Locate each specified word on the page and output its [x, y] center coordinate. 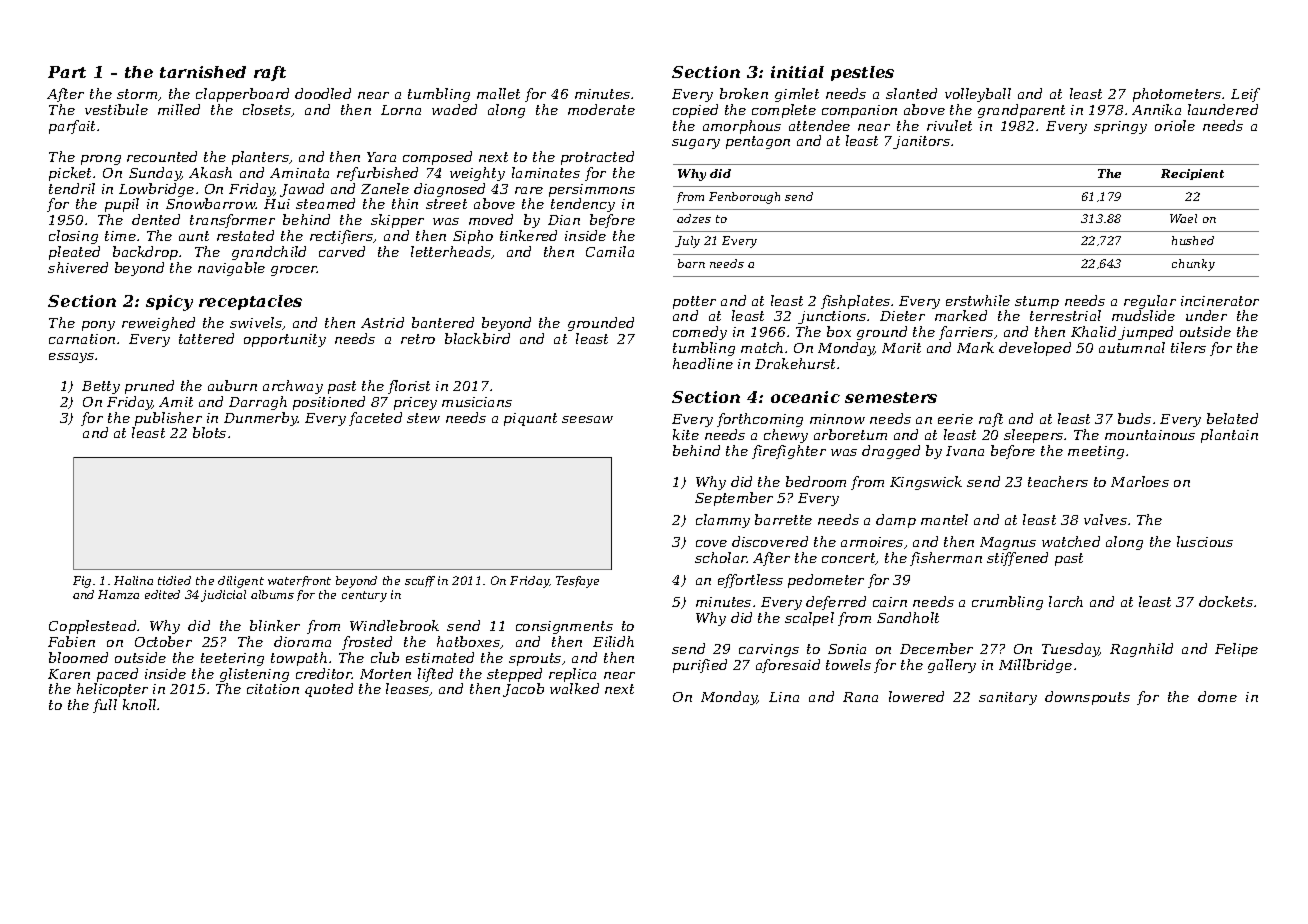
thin [405, 203]
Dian [564, 220]
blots [209, 432]
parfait [72, 127]
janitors [921, 142]
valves [1105, 519]
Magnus [1008, 543]
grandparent [1021, 111]
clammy [723, 521]
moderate [601, 109]
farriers [966, 333]
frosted [367, 643]
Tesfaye [577, 582]
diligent [241, 582]
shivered [78, 267]
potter [694, 302]
